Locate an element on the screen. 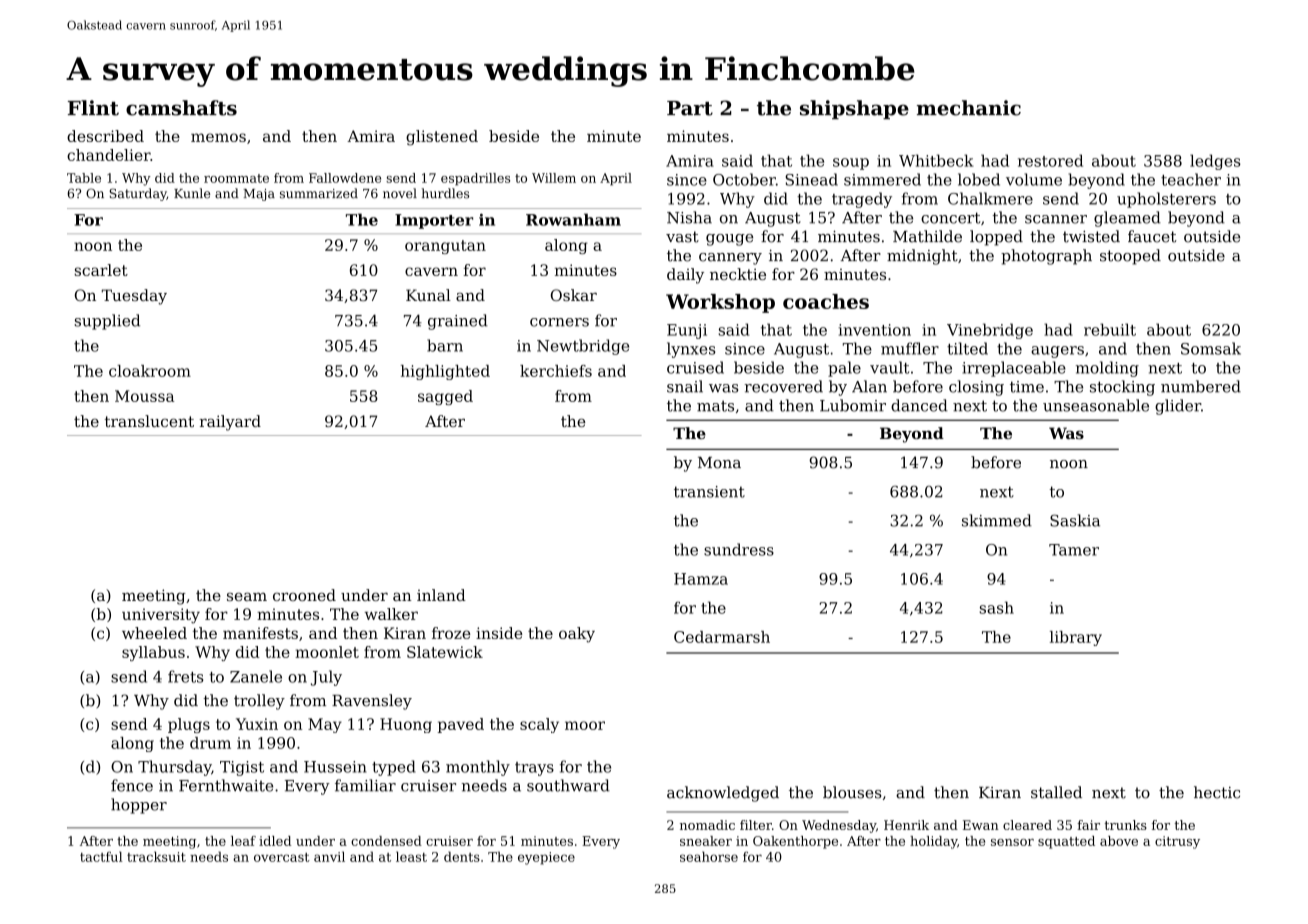 The image size is (1308, 924). numbered is located at coordinates (1201, 386).
